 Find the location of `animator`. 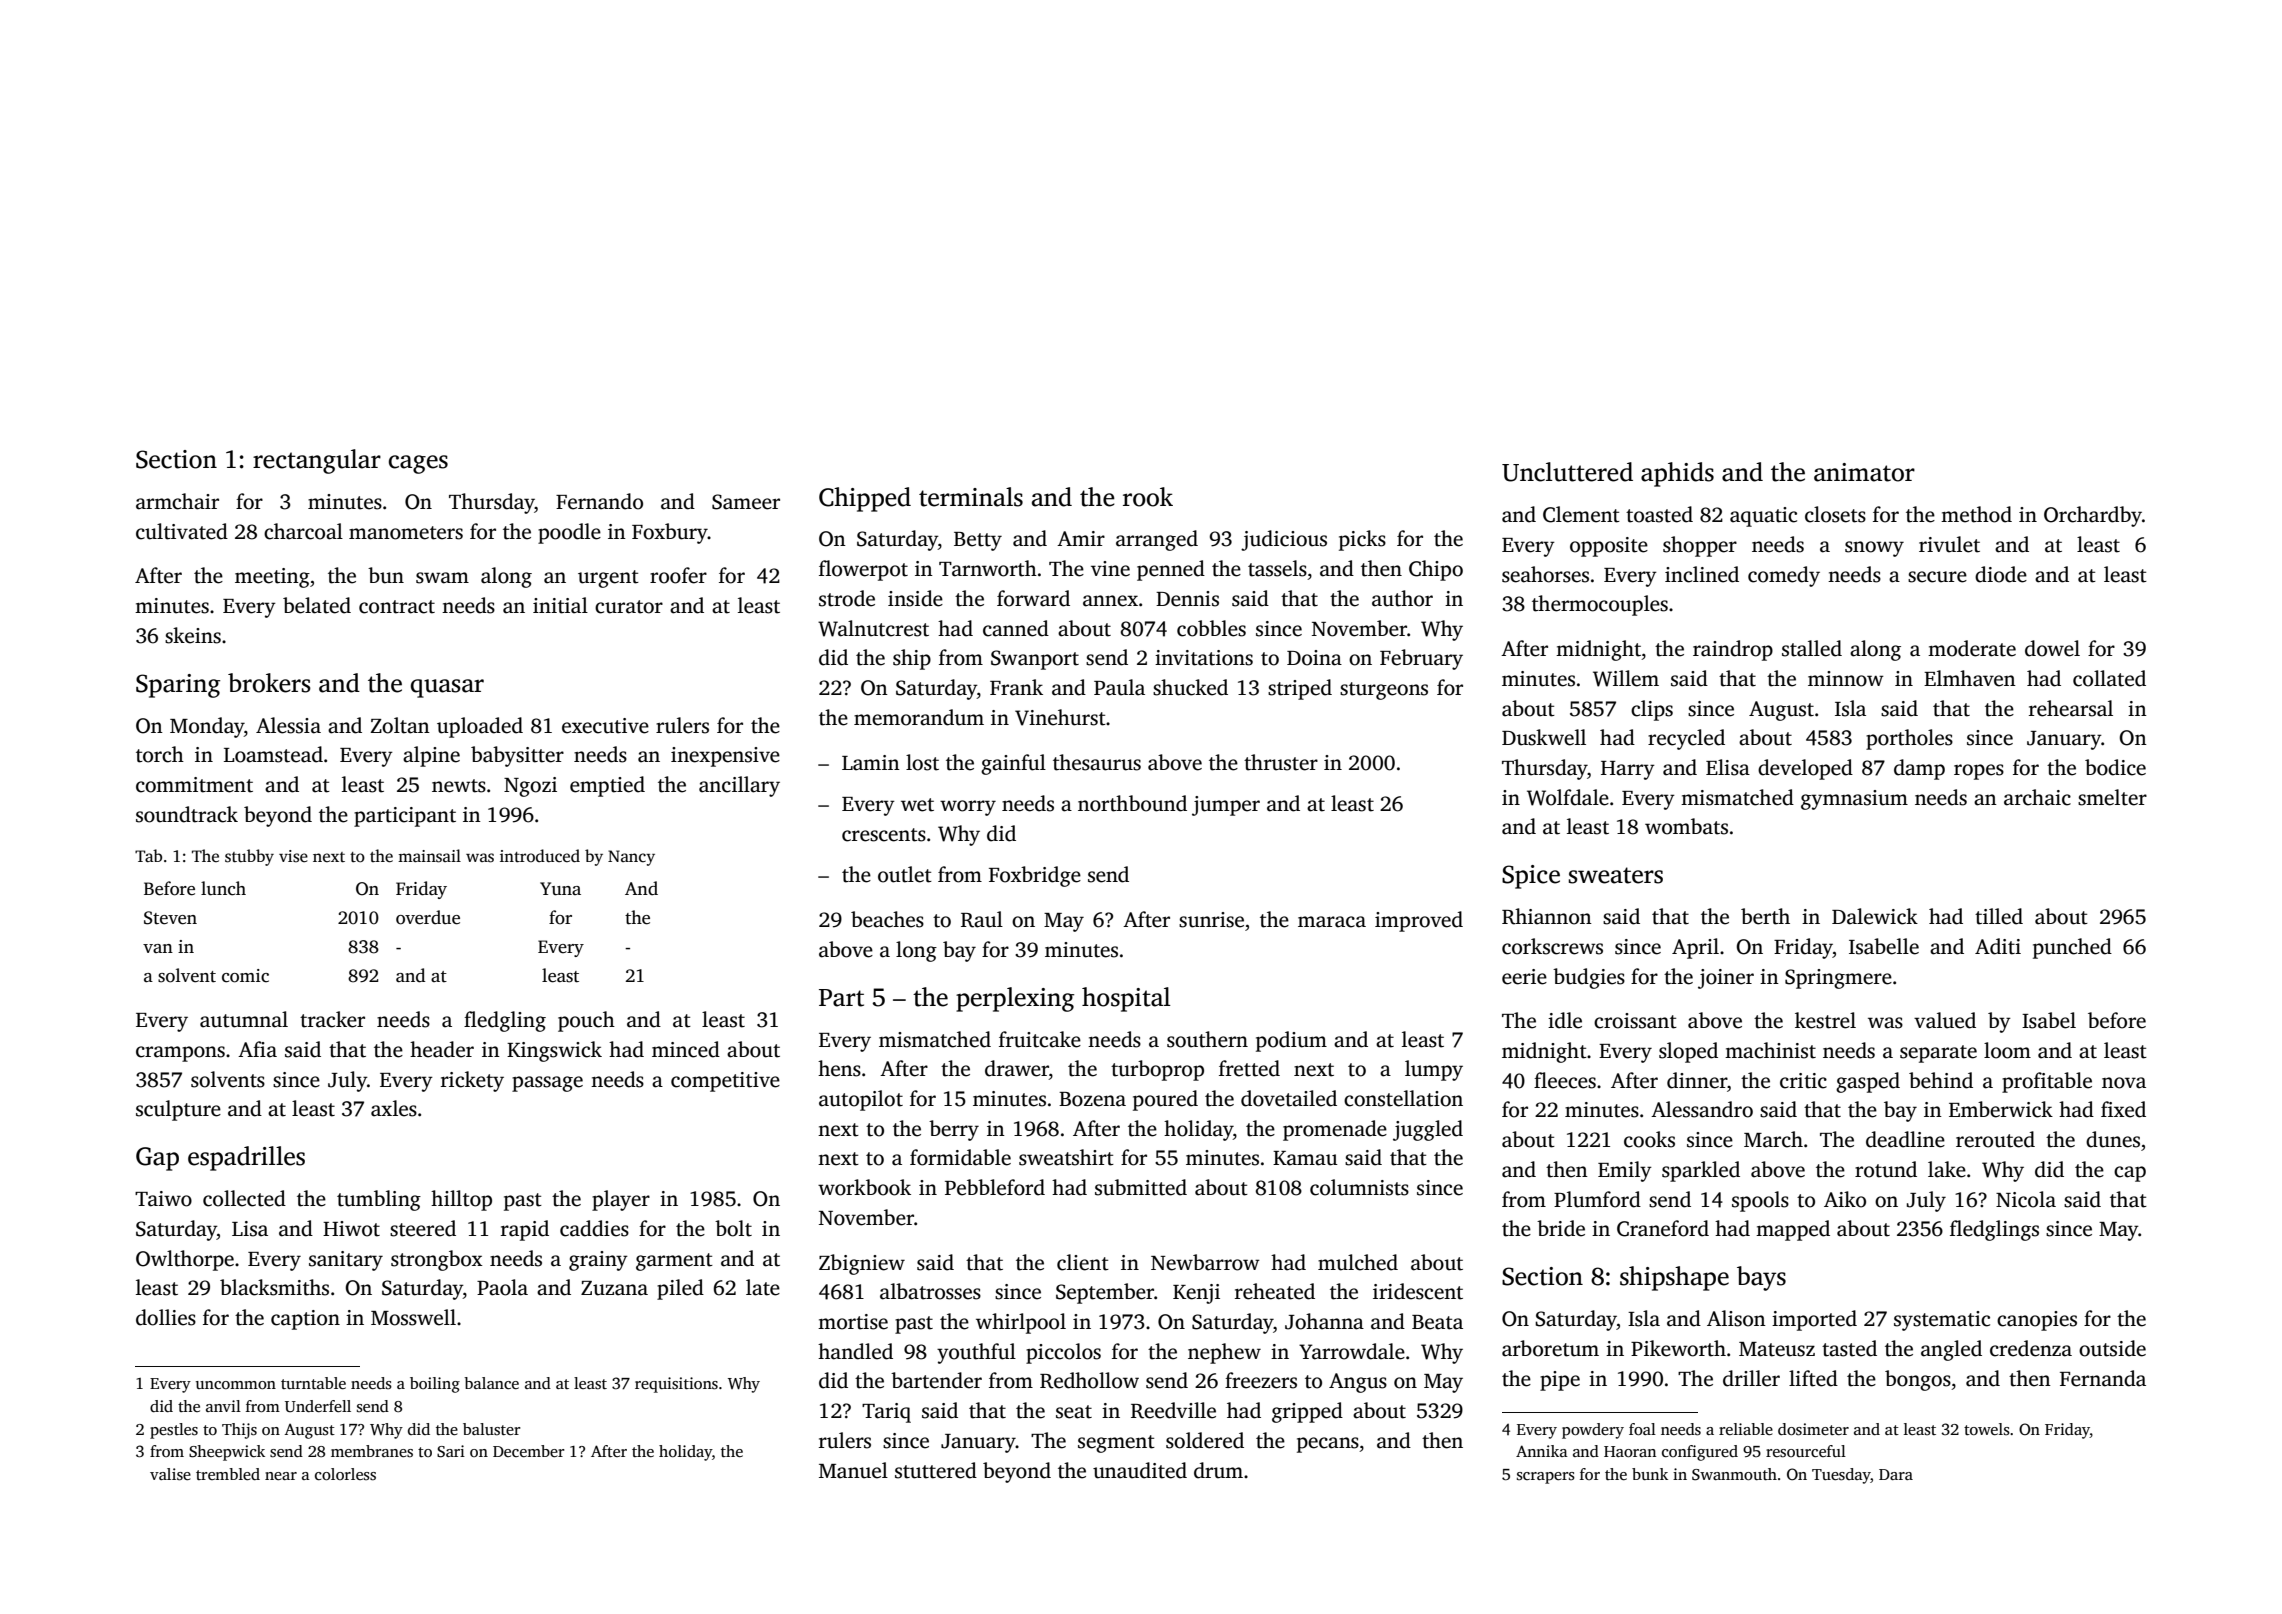

animator is located at coordinates (1864, 472).
